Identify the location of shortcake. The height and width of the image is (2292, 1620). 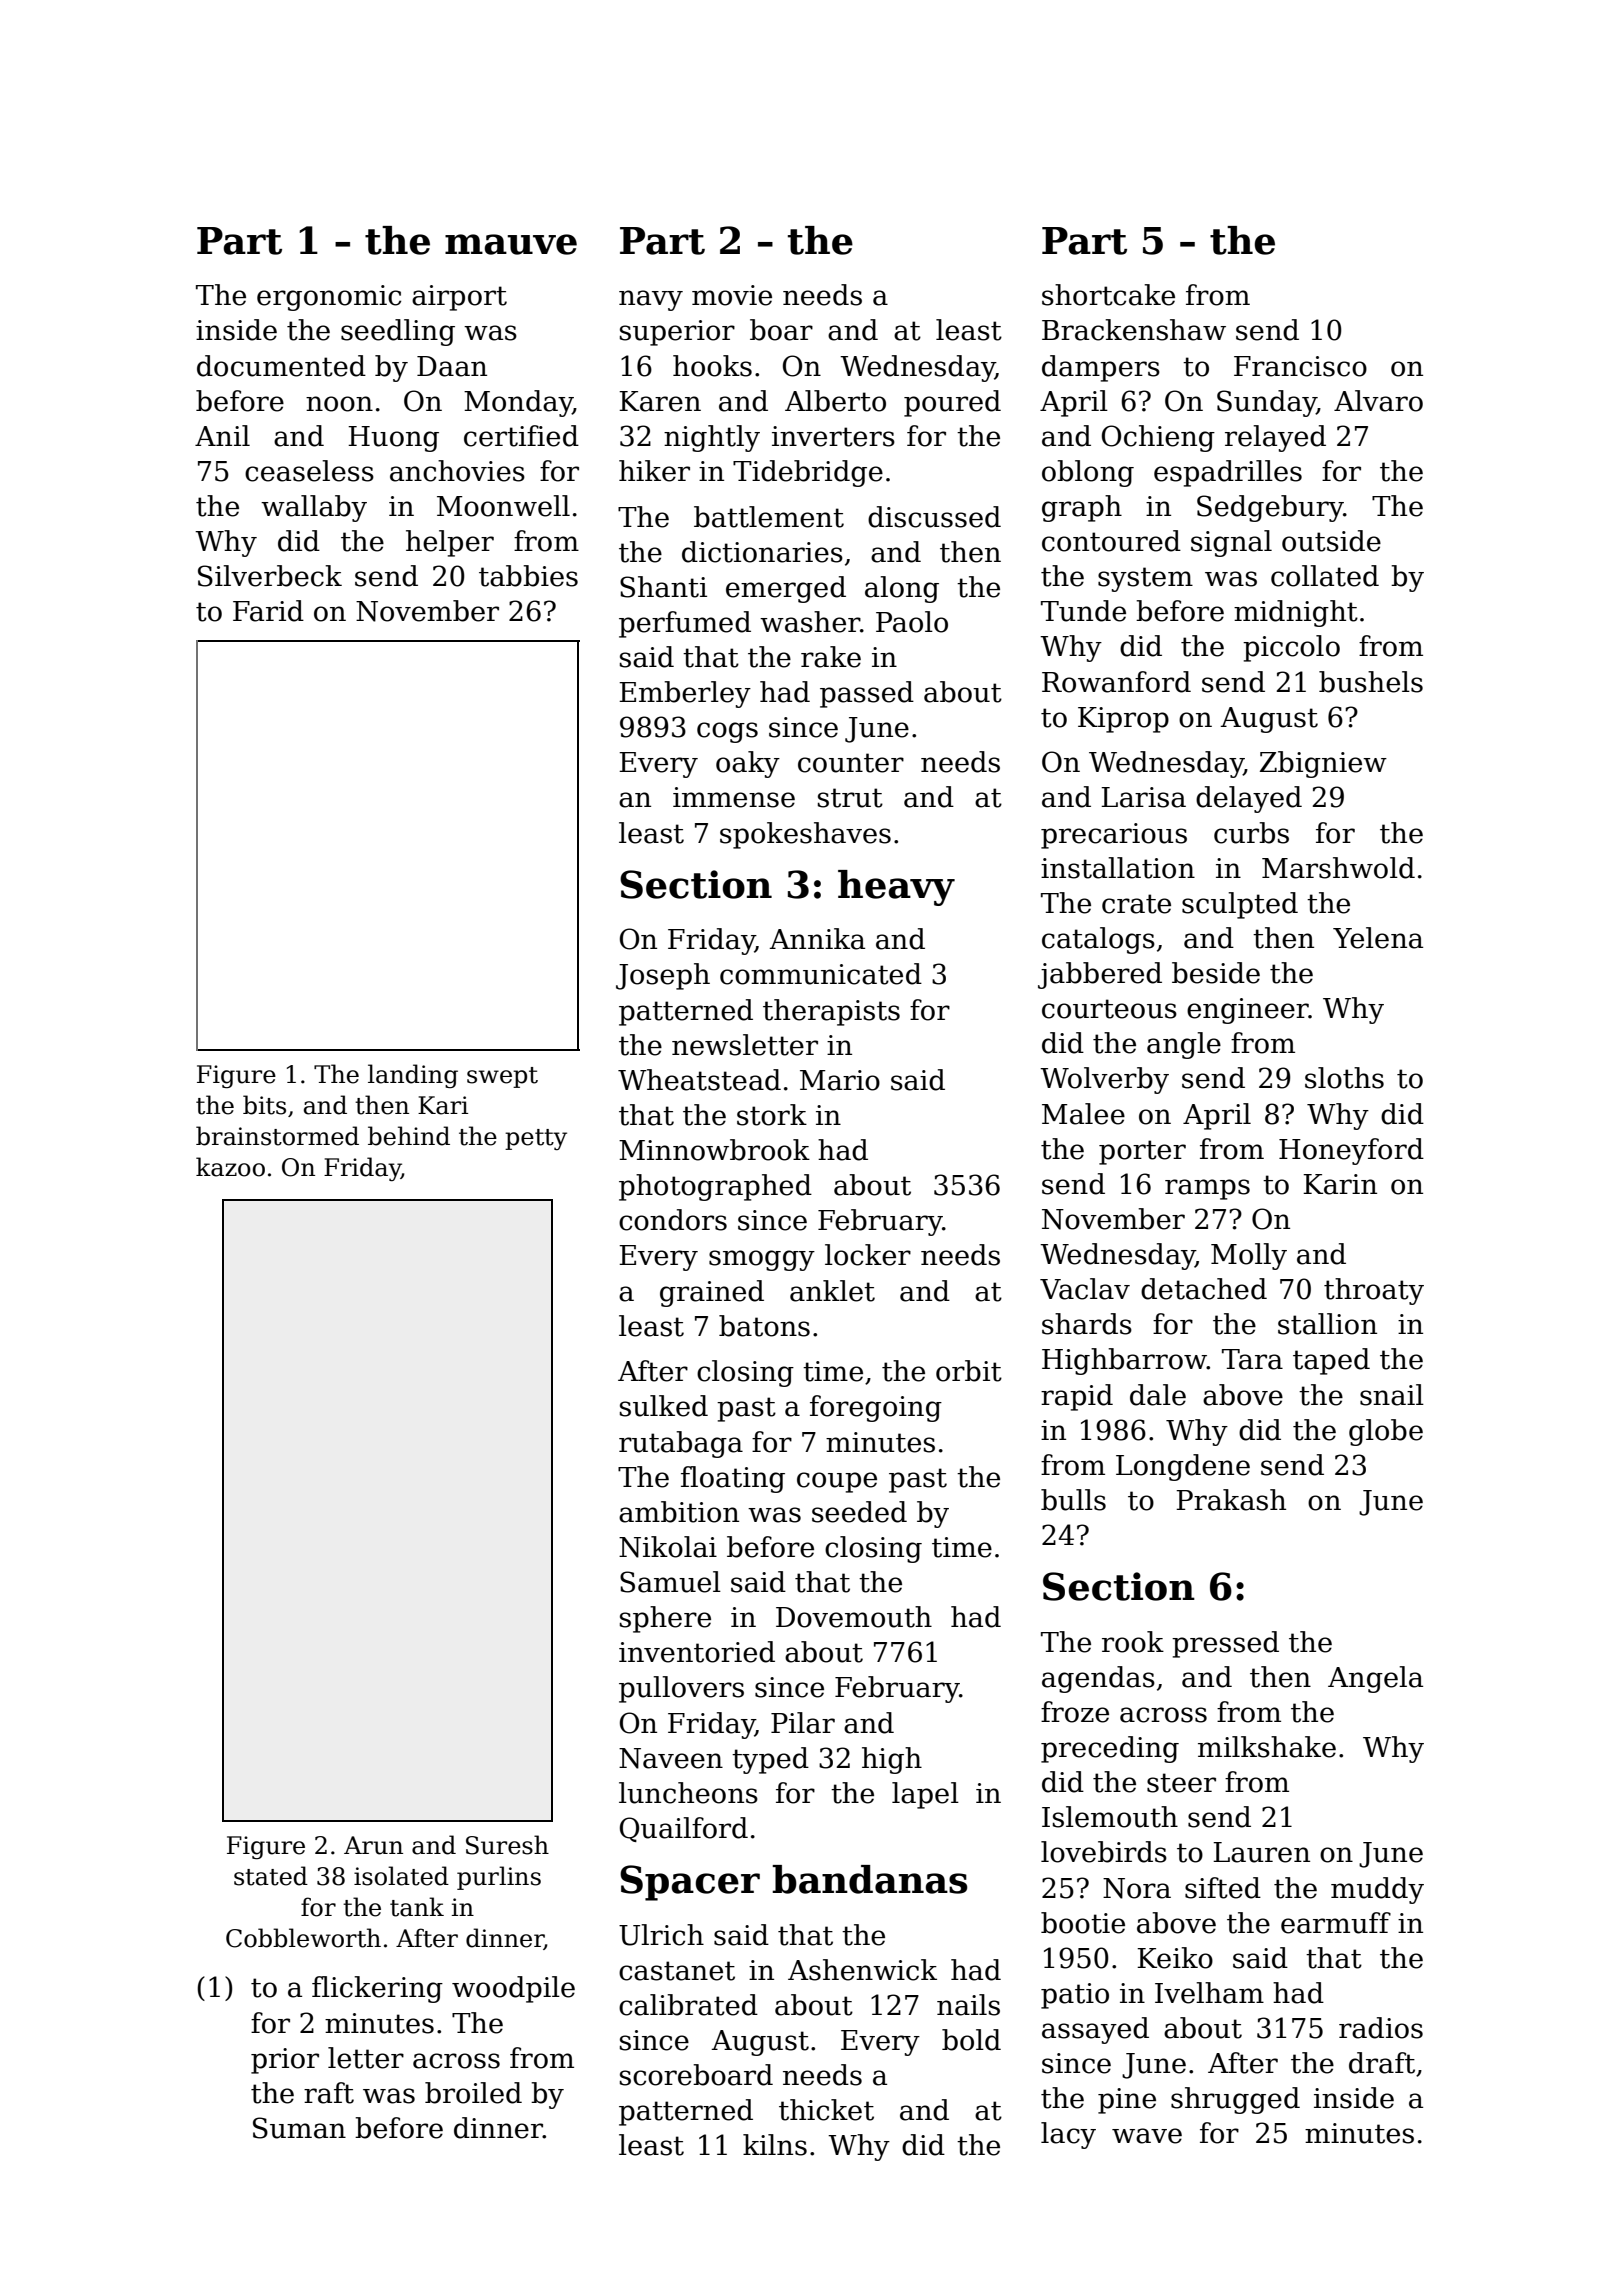
(1108, 295).
